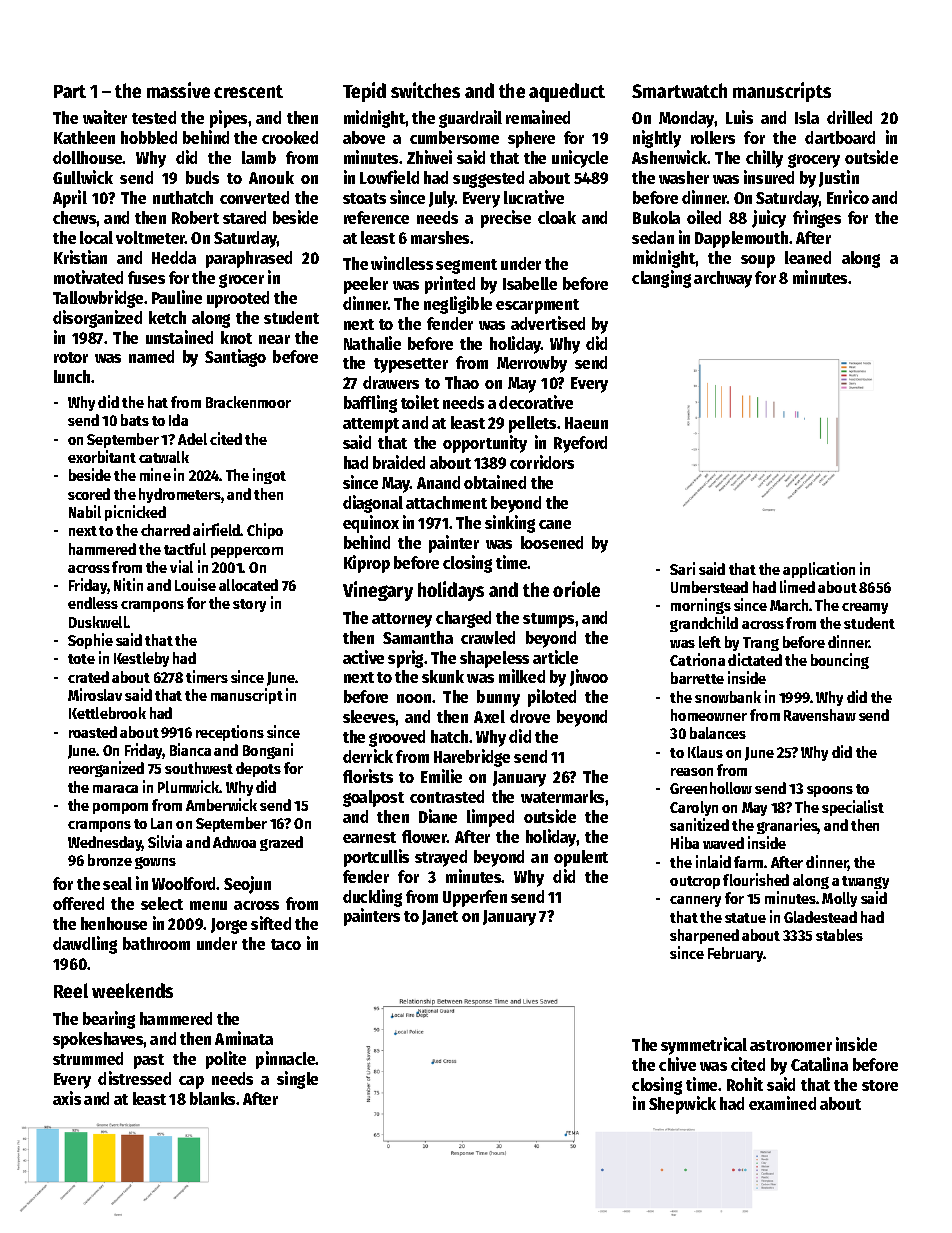 The width and height of the document is (952, 1233). What do you see at coordinates (679, 90) in the document?
I see `Smartwatch` at bounding box center [679, 90].
